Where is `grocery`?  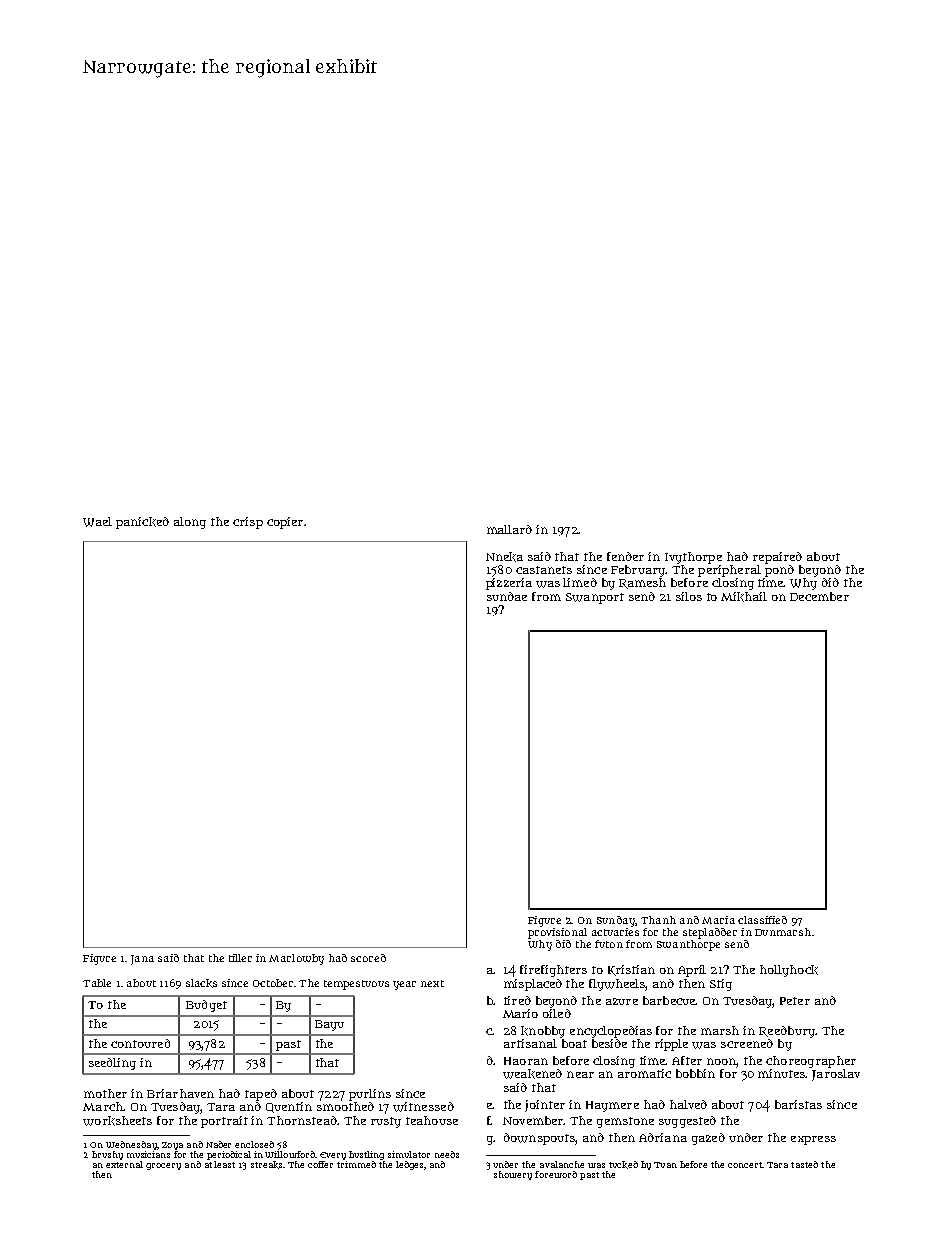 grocery is located at coordinates (163, 1166).
